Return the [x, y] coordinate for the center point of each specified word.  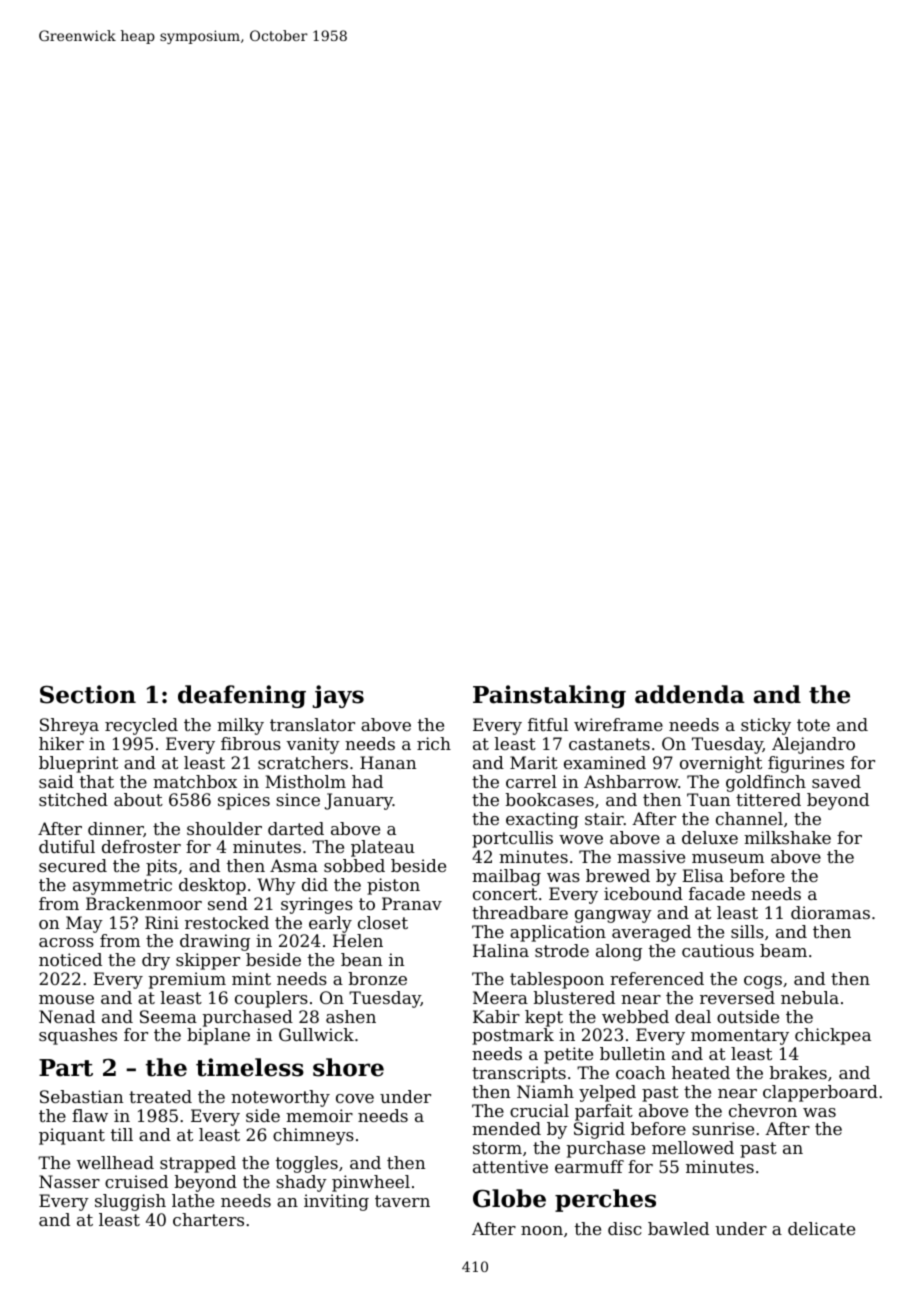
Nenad [67, 1016]
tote [813, 725]
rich [434, 743]
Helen [358, 940]
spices [244, 801]
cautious [718, 950]
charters [208, 1219]
